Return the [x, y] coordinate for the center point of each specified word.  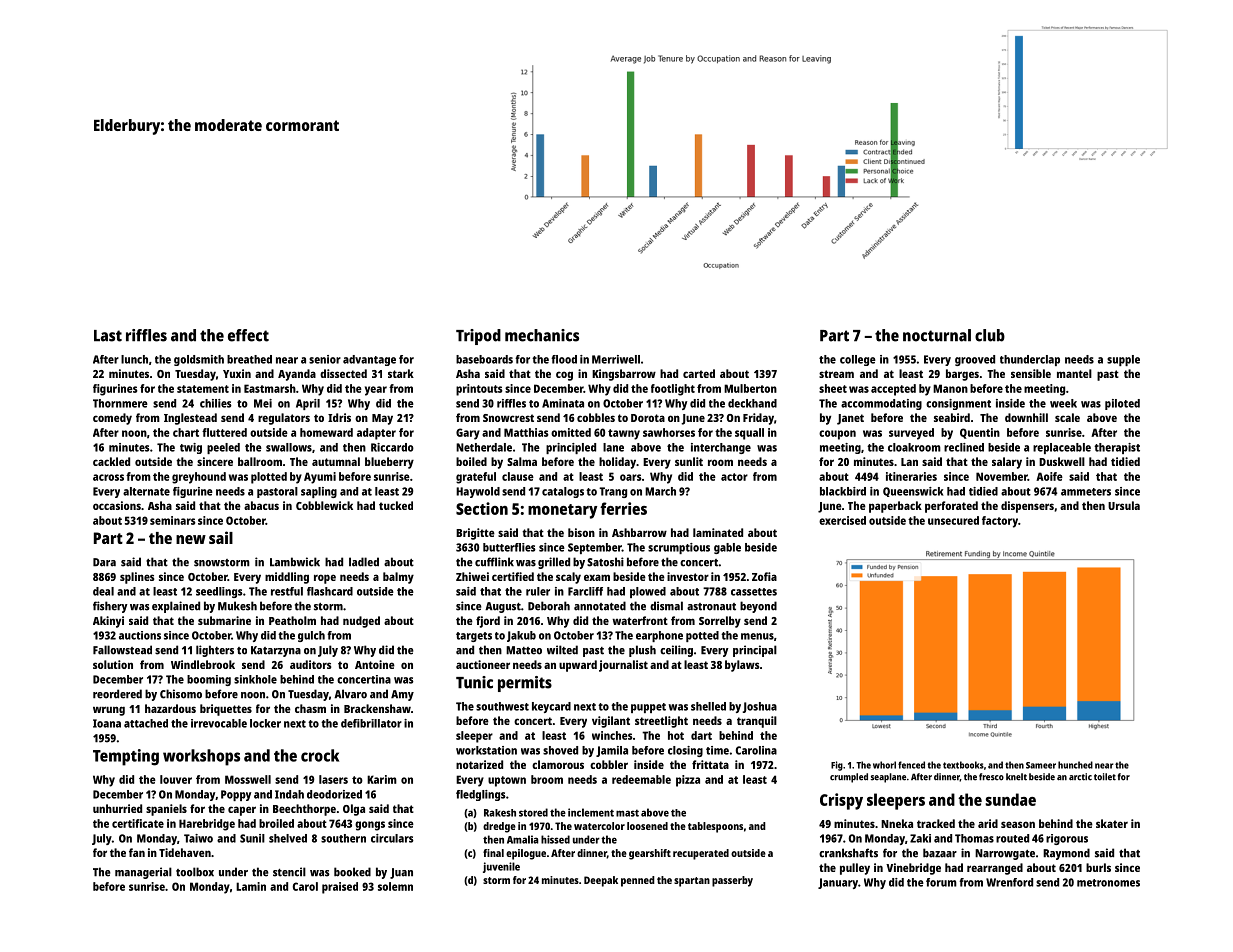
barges [962, 375]
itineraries [911, 476]
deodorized [334, 794]
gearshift [650, 854]
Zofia [764, 576]
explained [176, 607]
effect [248, 335]
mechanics [542, 335]
